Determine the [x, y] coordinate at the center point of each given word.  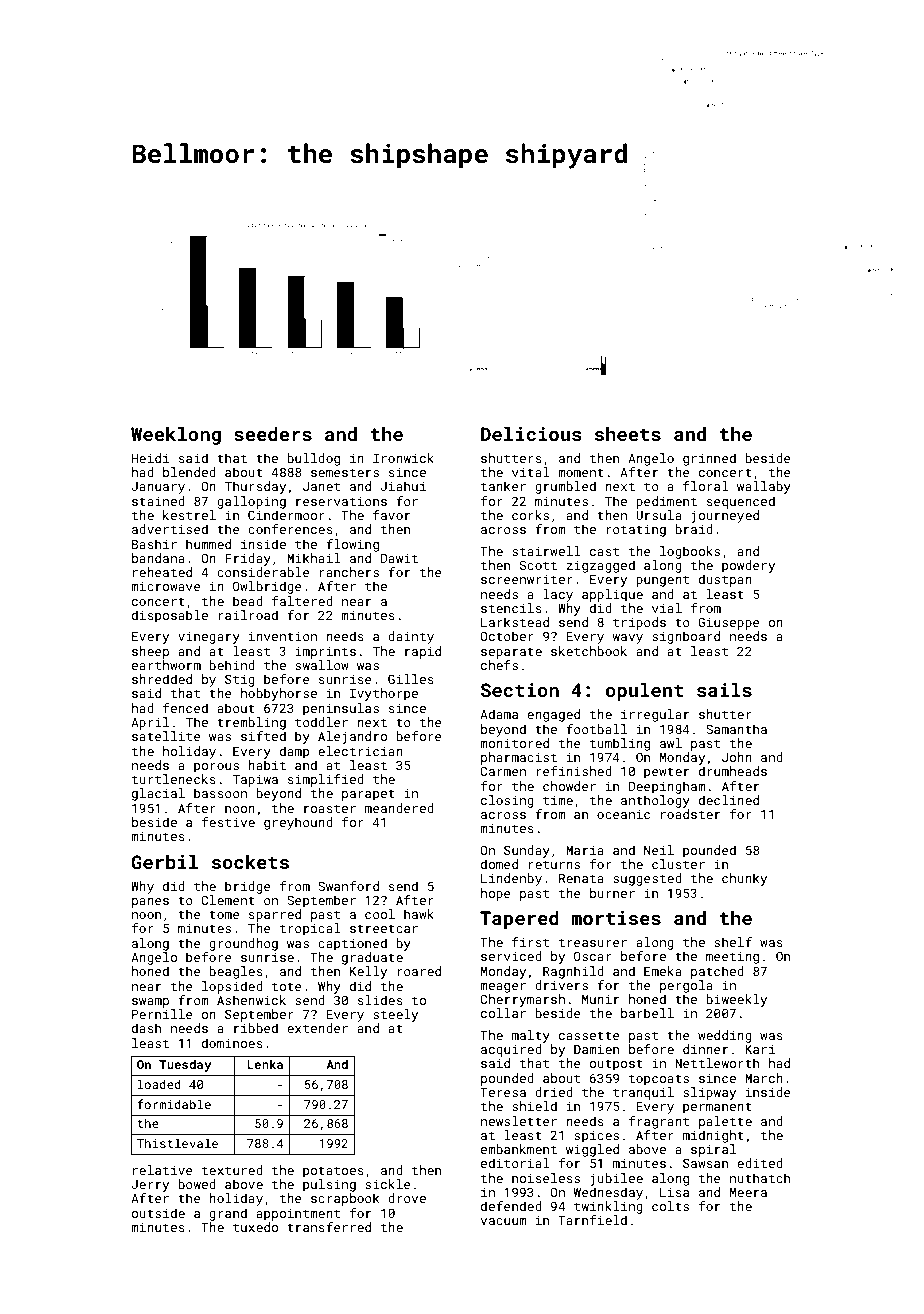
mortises [616, 918]
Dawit [399, 558]
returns [554, 864]
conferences [290, 529]
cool [380, 914]
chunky [744, 879]
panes [150, 903]
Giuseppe [729, 623]
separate [511, 653]
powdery [748, 566]
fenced [185, 708]
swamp [150, 1003]
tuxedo [255, 1227]
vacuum [504, 1221]
